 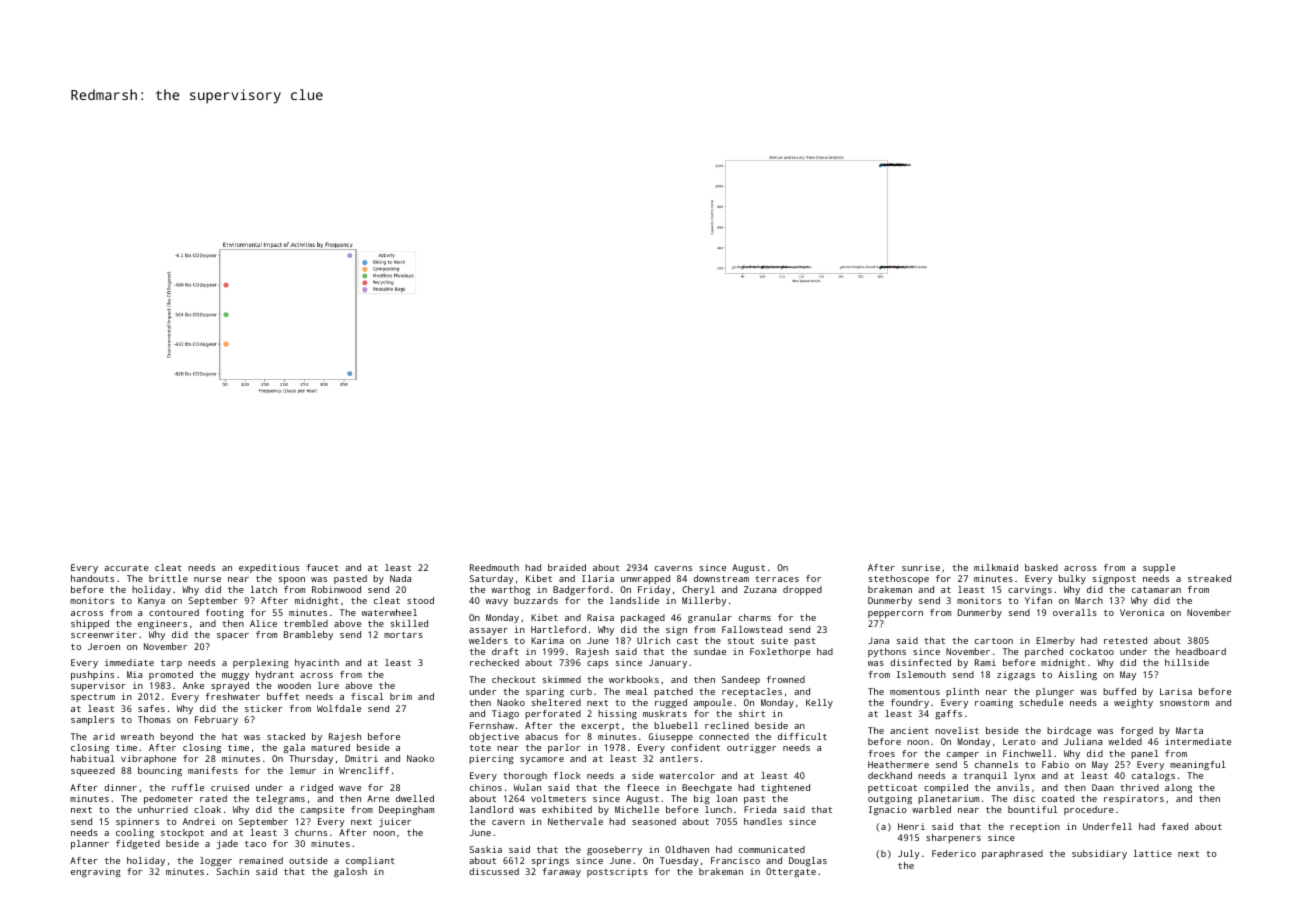 I want to click on sunrise, so click(x=921, y=567).
